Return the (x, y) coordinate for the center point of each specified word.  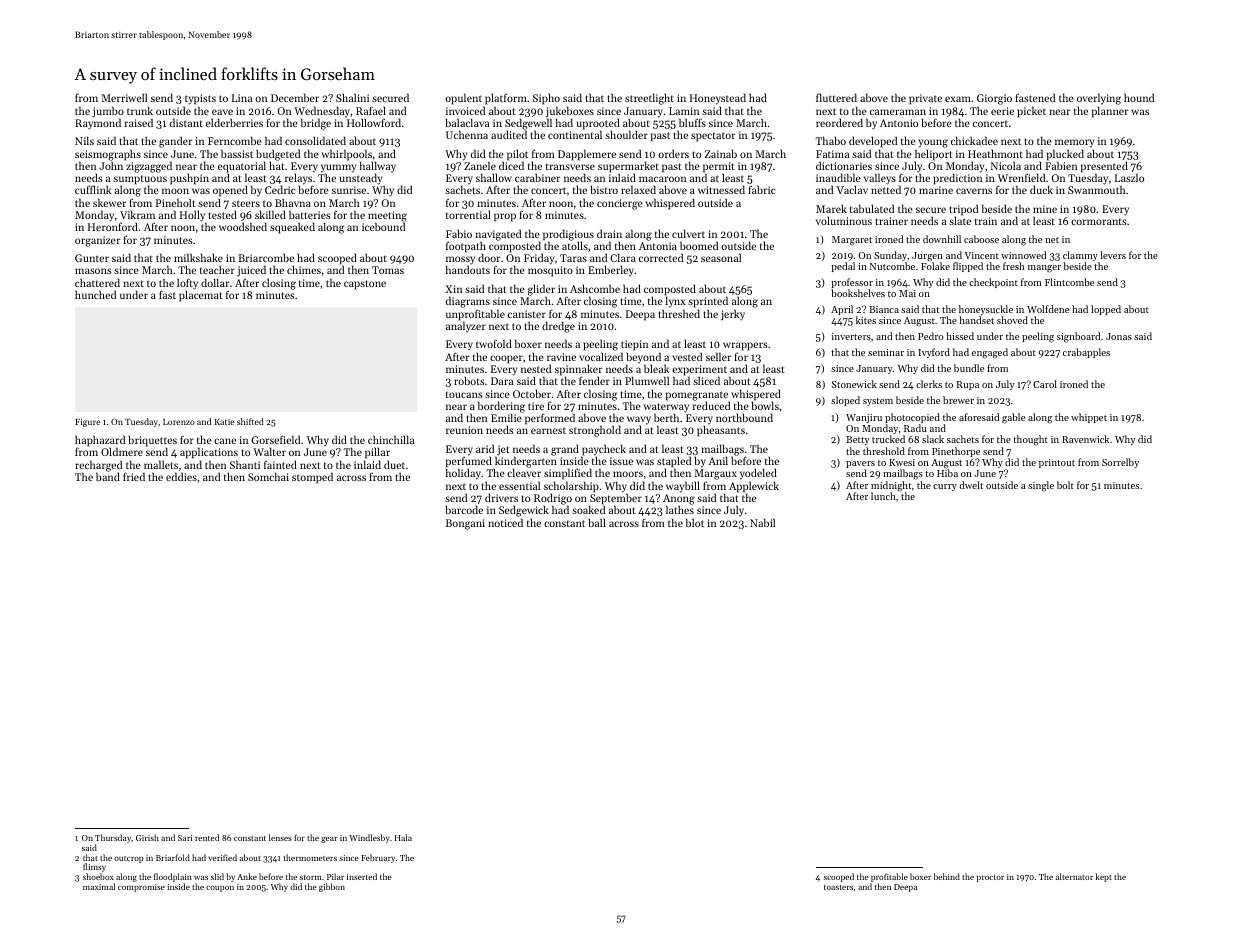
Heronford (113, 227)
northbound (744, 417)
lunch (883, 496)
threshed (679, 313)
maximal (99, 886)
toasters (838, 887)
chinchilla (391, 439)
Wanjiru (864, 418)
